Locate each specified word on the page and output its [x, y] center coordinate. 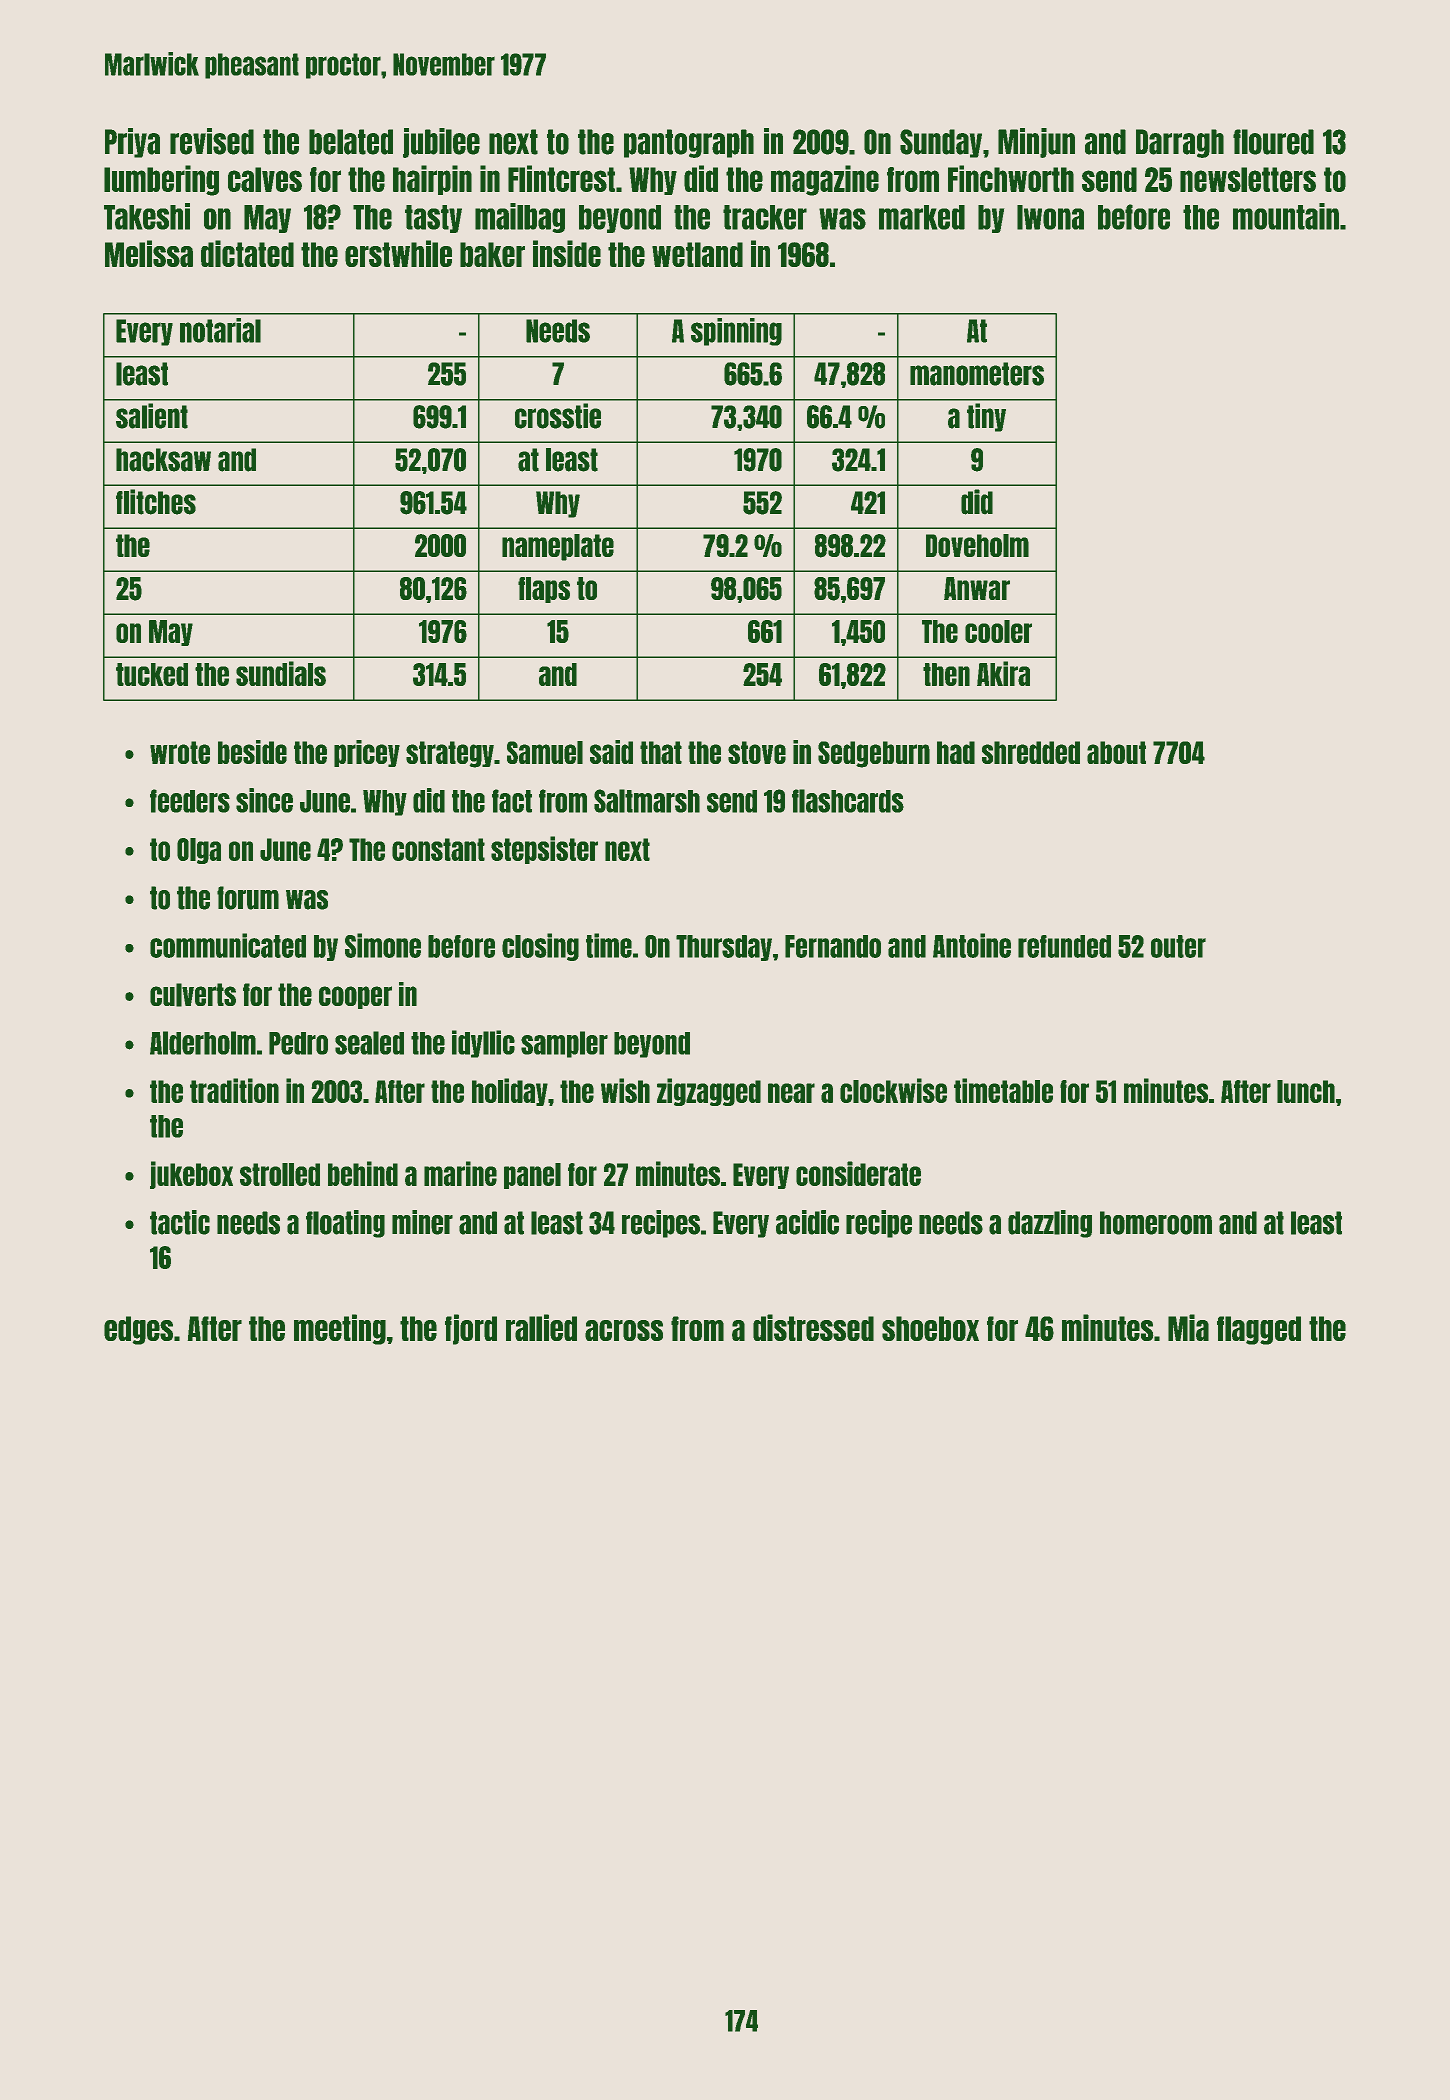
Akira [1003, 673]
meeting [340, 1329]
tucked [152, 674]
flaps [544, 590]
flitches [156, 502]
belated [351, 142]
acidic [807, 1222]
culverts [193, 995]
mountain [1286, 216]
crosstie [558, 416]
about [1116, 752]
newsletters [1248, 179]
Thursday [724, 948]
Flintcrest [561, 178]
